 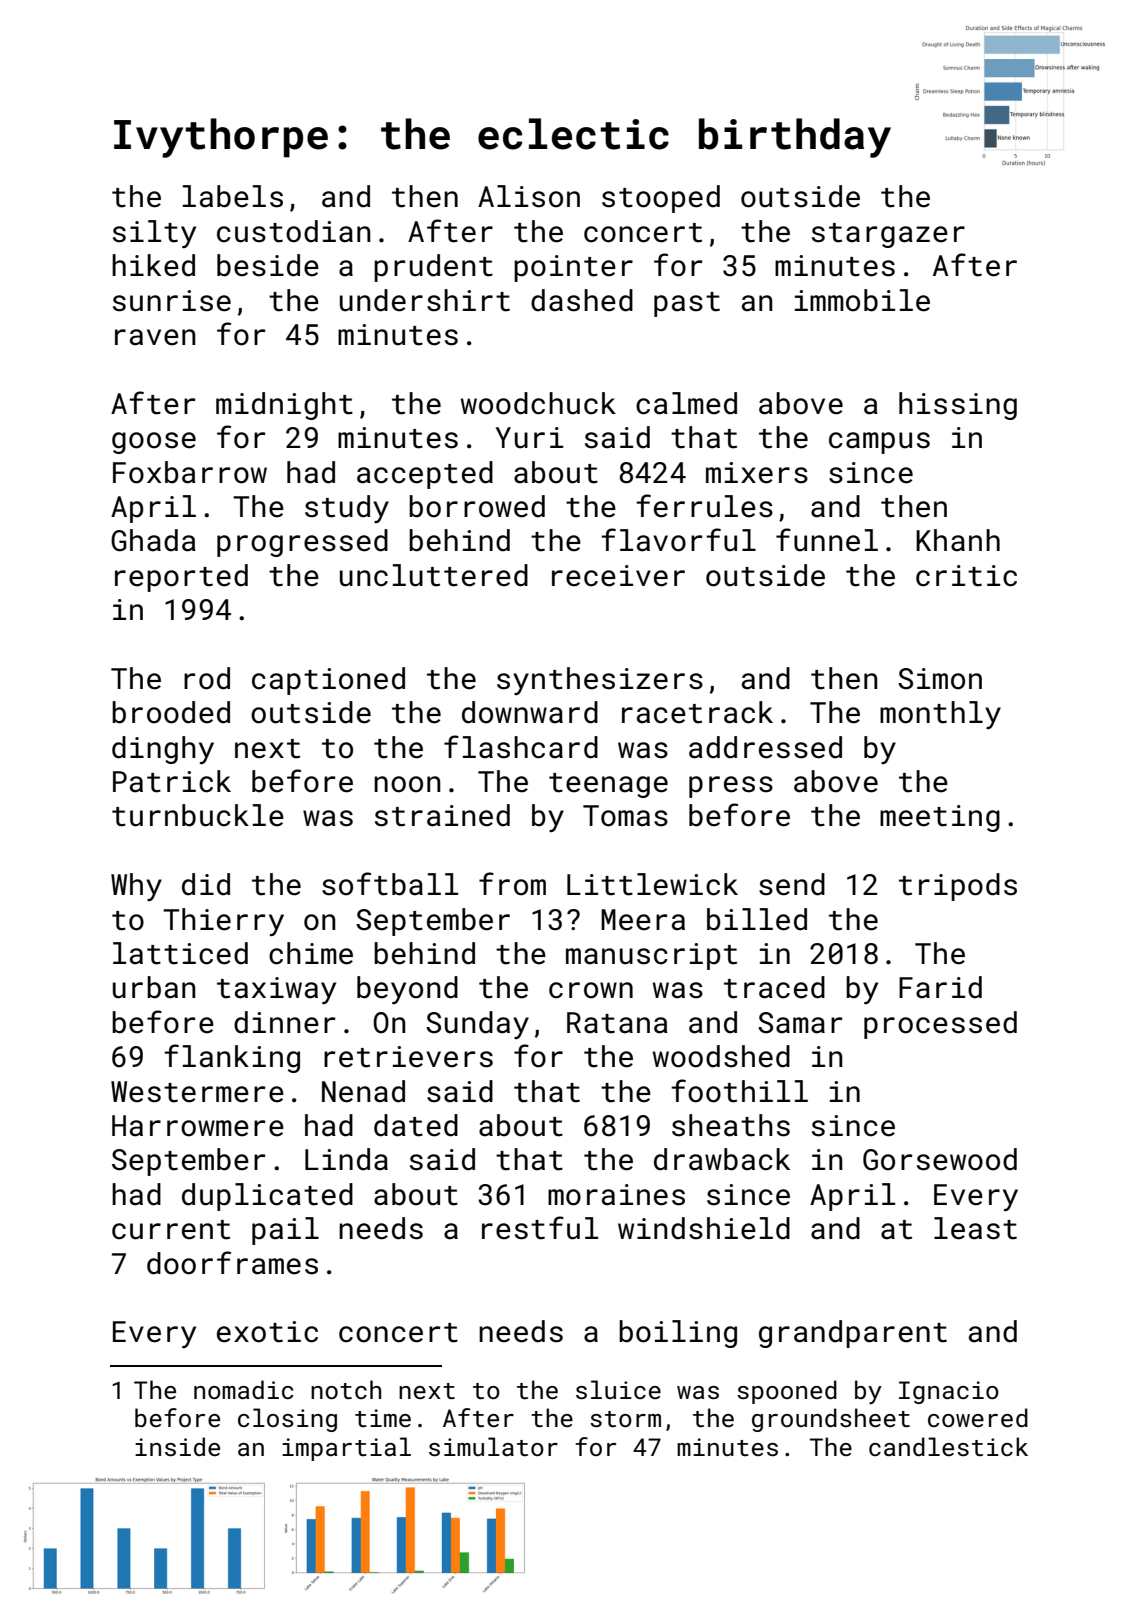 I want to click on tripods, so click(x=958, y=887).
